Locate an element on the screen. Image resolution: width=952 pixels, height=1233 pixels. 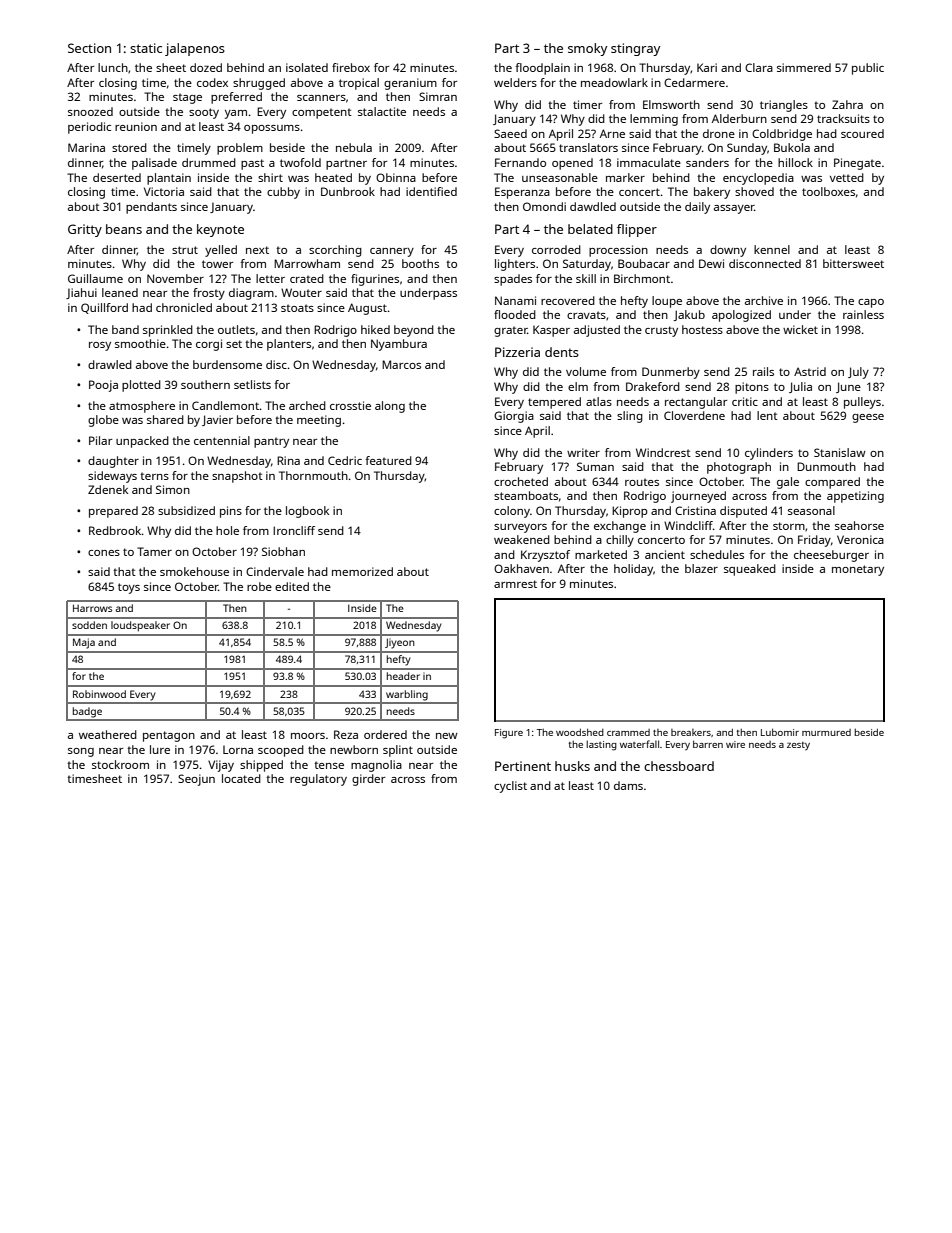
girder is located at coordinates (368, 780).
